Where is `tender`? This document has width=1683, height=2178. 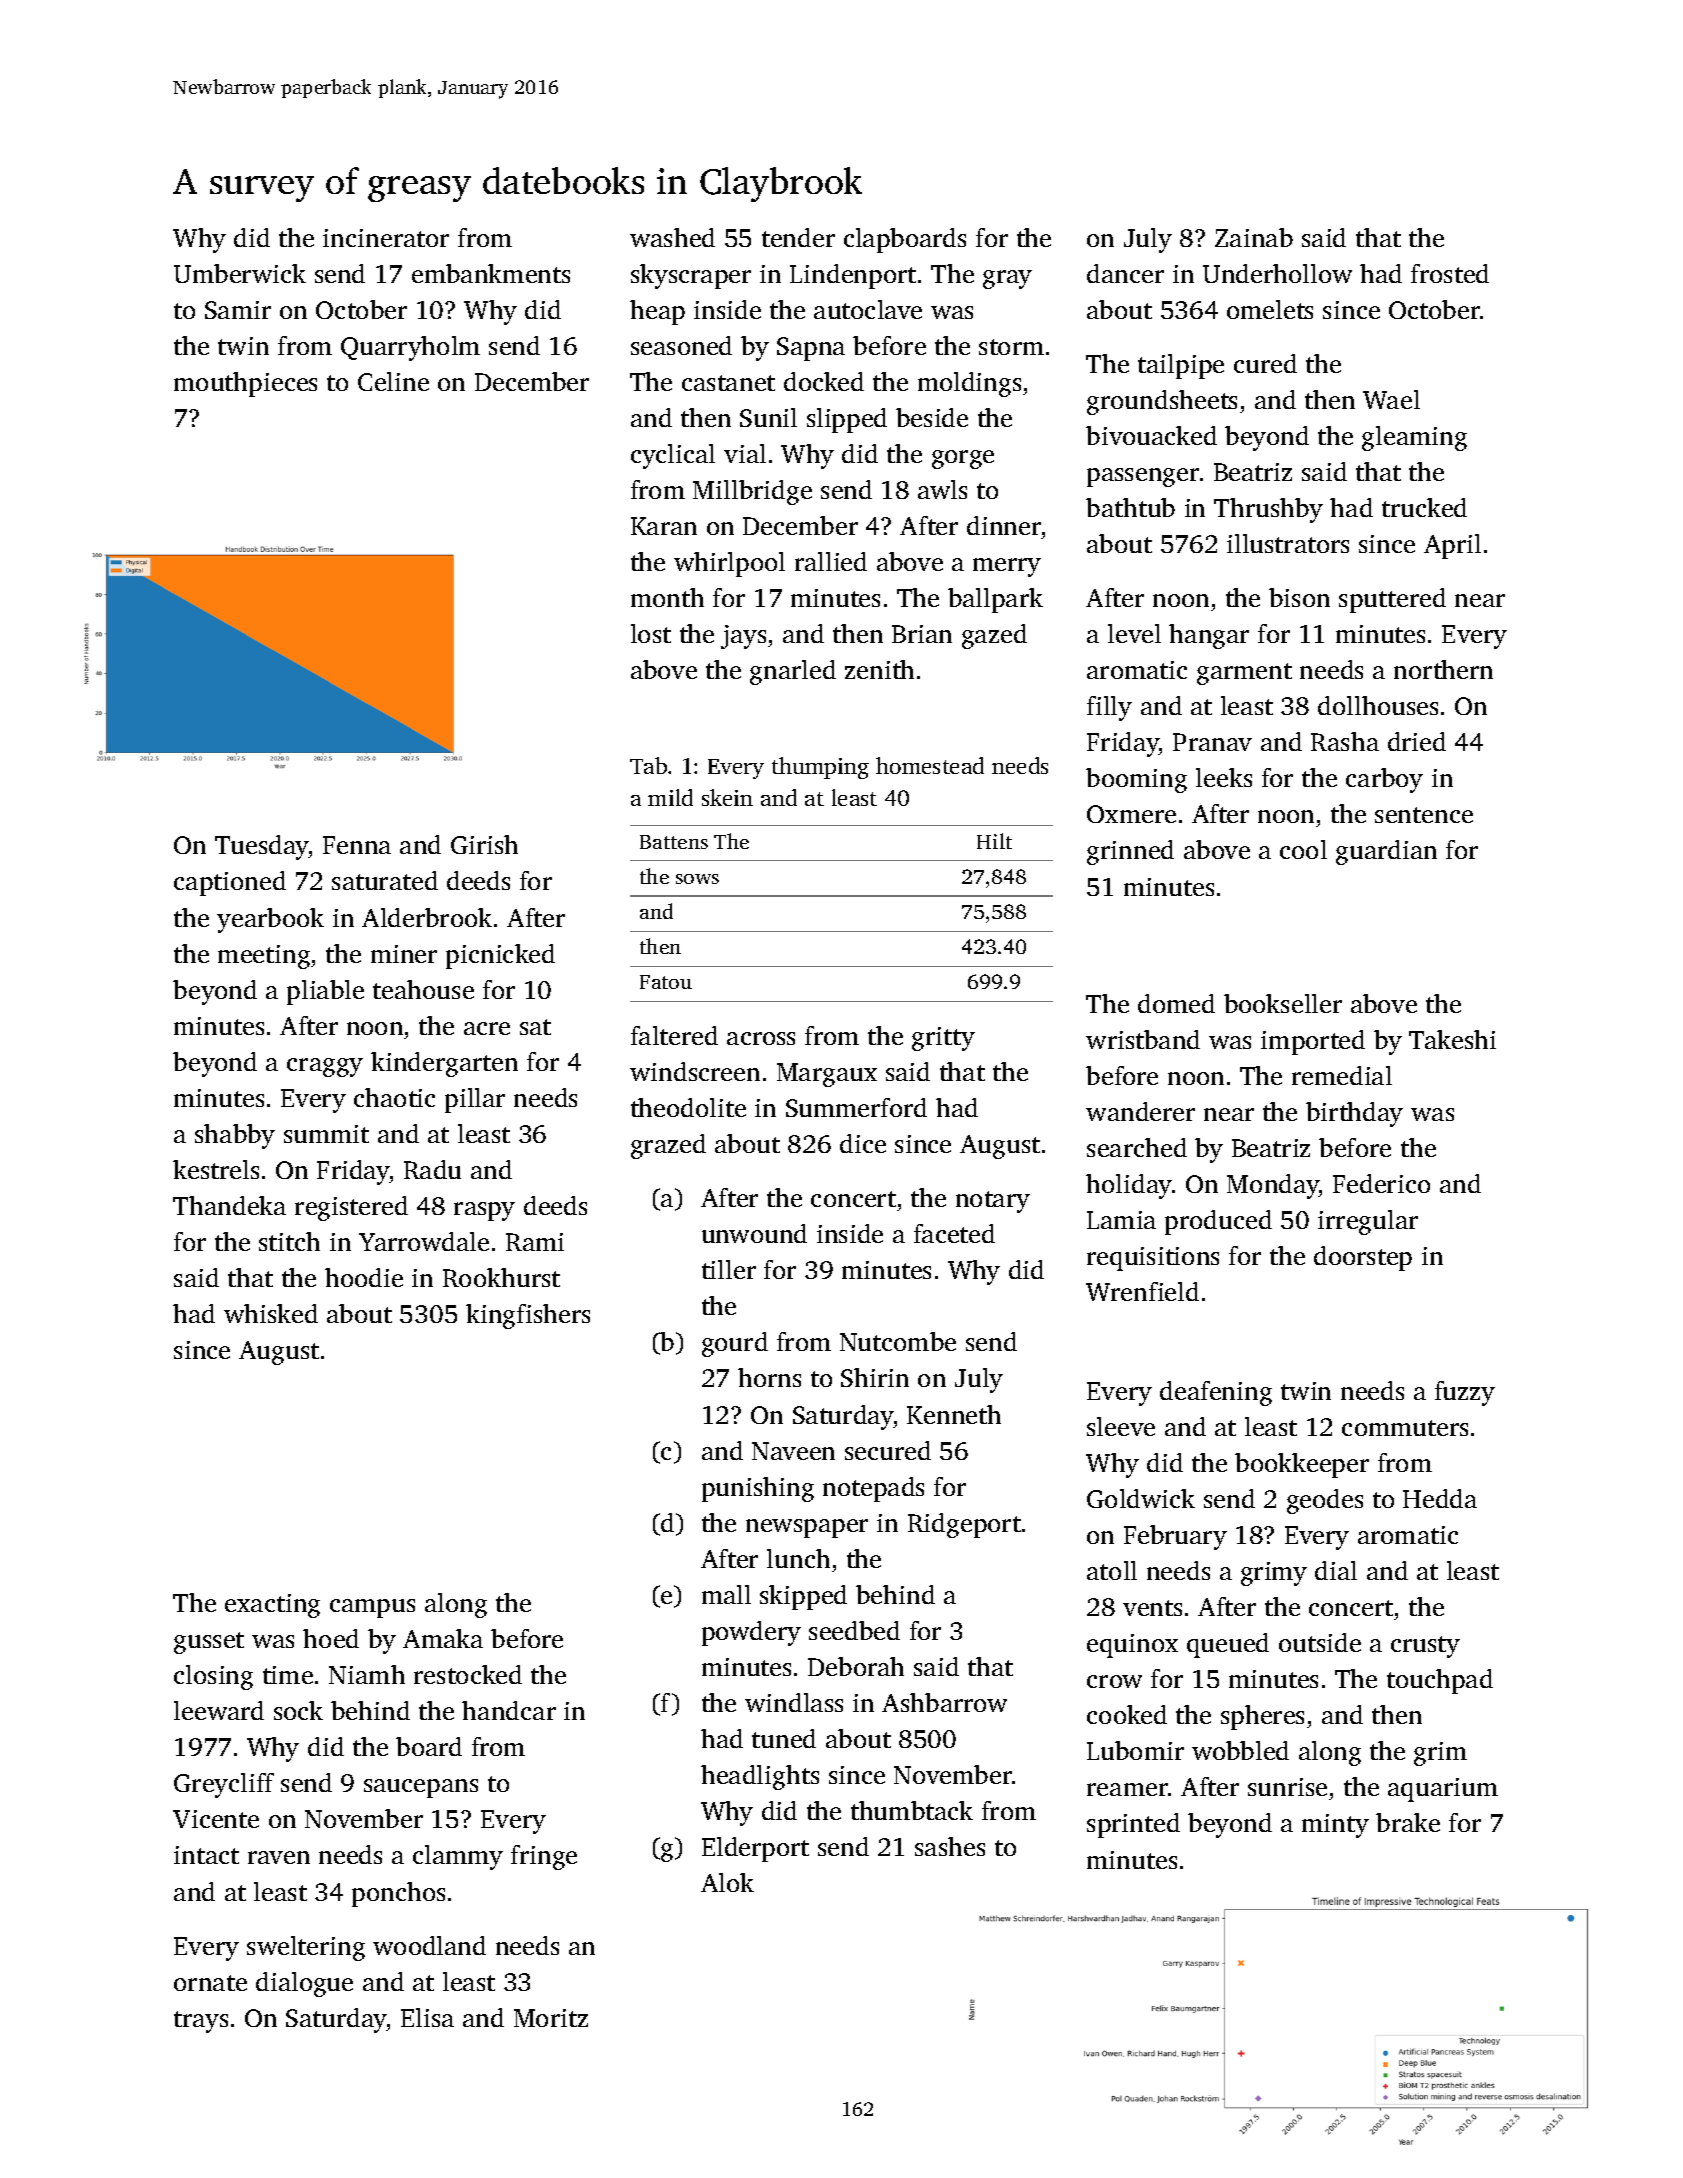
tender is located at coordinates (798, 237).
